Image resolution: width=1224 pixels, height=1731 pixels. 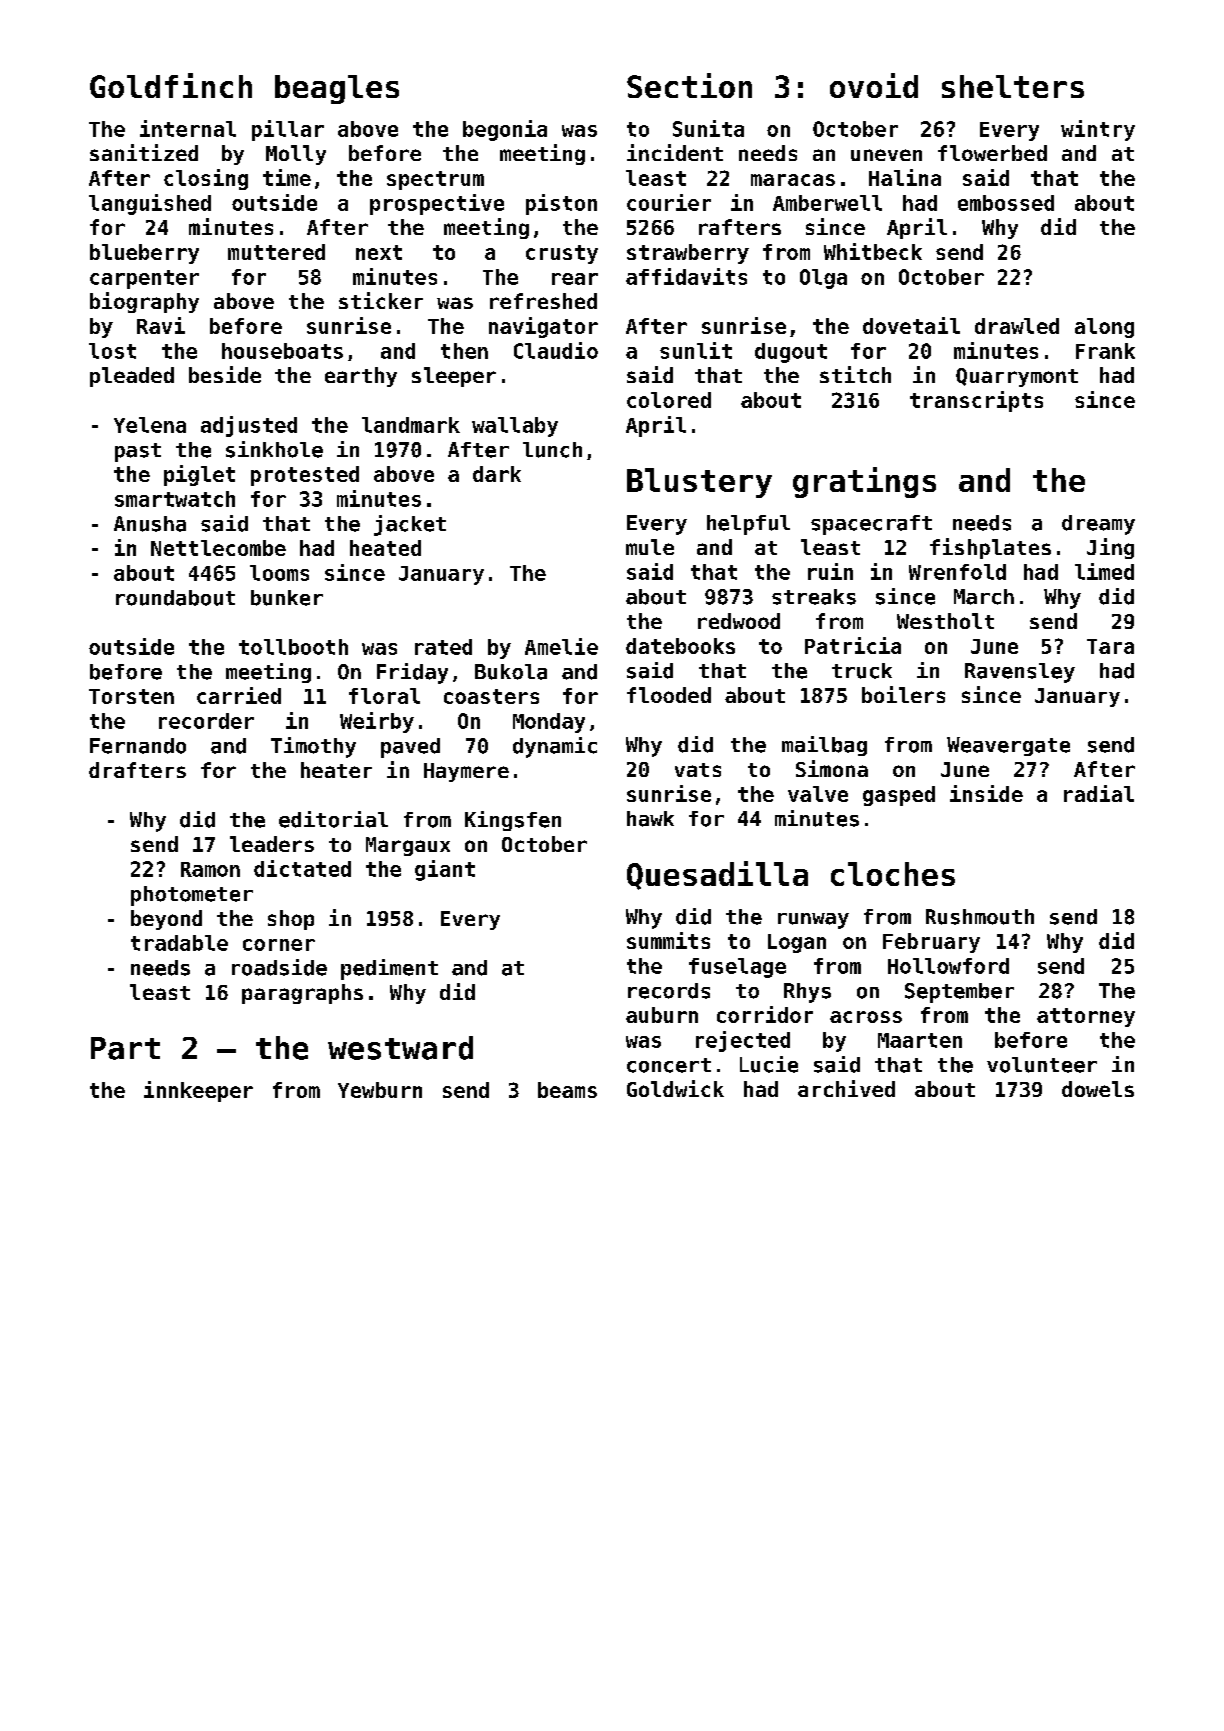 I want to click on languished, so click(x=150, y=204).
